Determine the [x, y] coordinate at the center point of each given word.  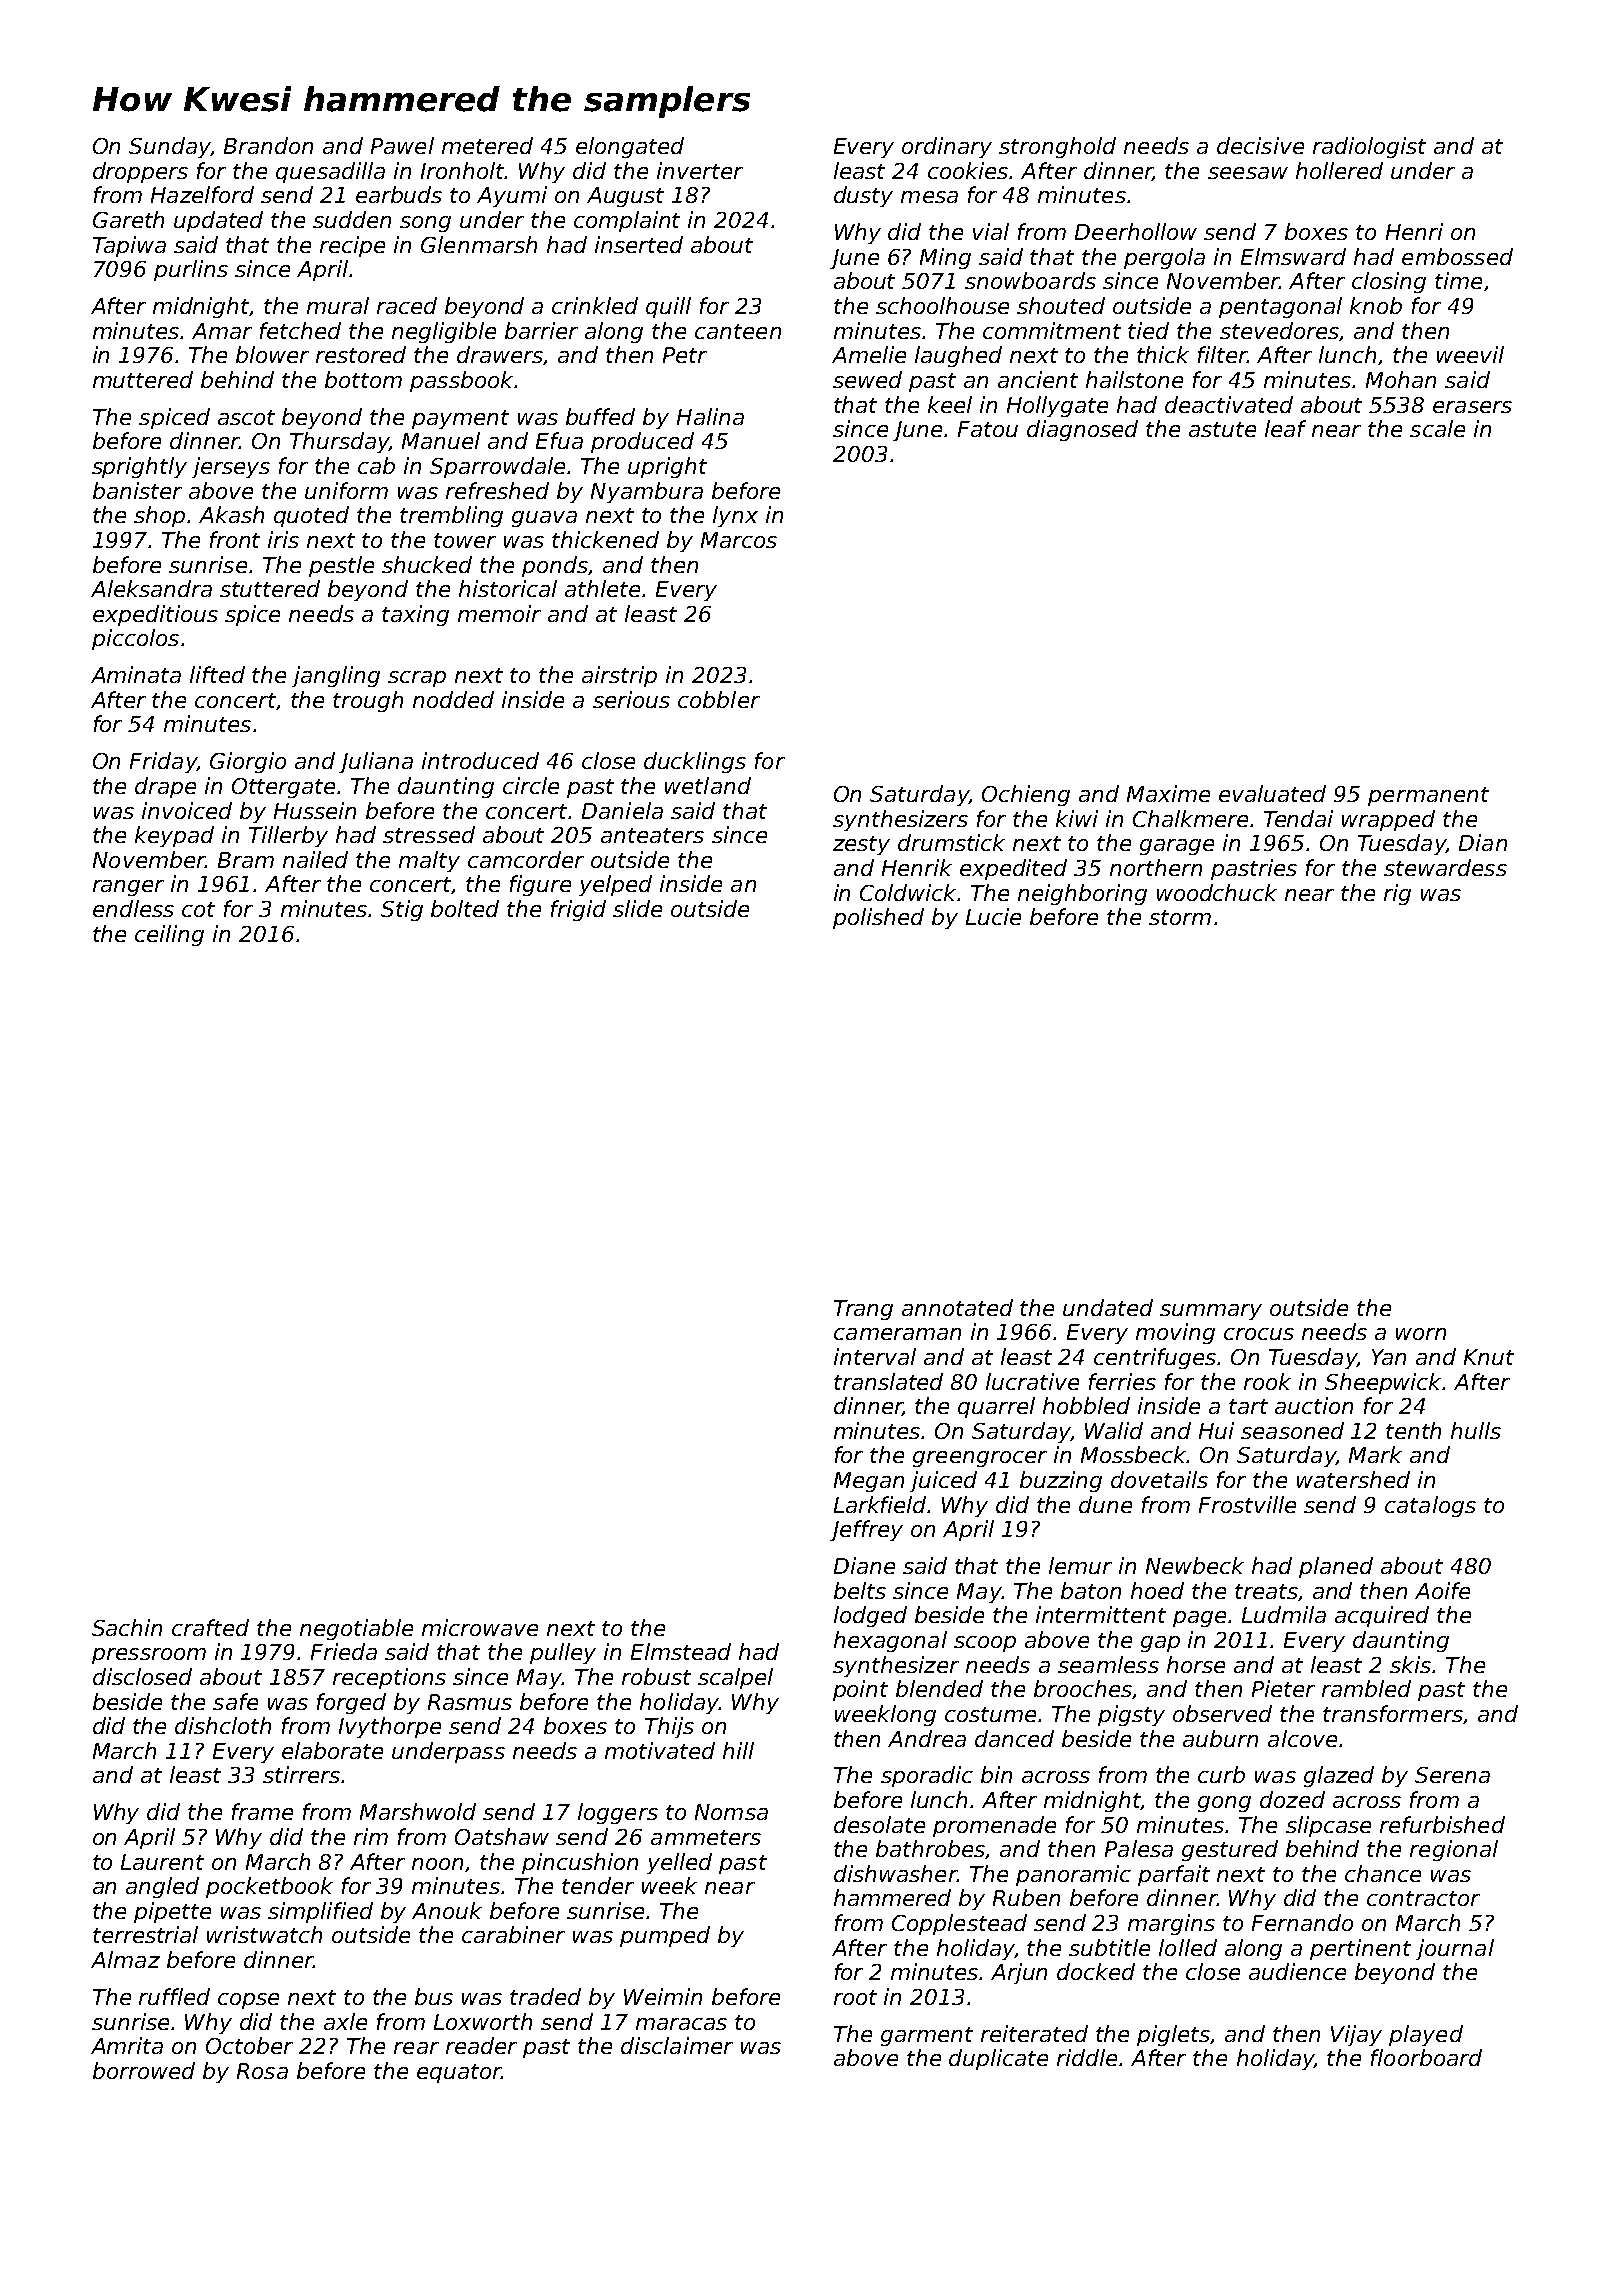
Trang [863, 1310]
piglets [1174, 2035]
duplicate [998, 2059]
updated [218, 221]
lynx [735, 516]
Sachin [127, 1627]
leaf [1285, 428]
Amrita [127, 2045]
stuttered [270, 588]
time [1458, 280]
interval [875, 1356]
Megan [869, 1482]
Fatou [988, 429]
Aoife [1442, 1590]
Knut [1489, 1357]
